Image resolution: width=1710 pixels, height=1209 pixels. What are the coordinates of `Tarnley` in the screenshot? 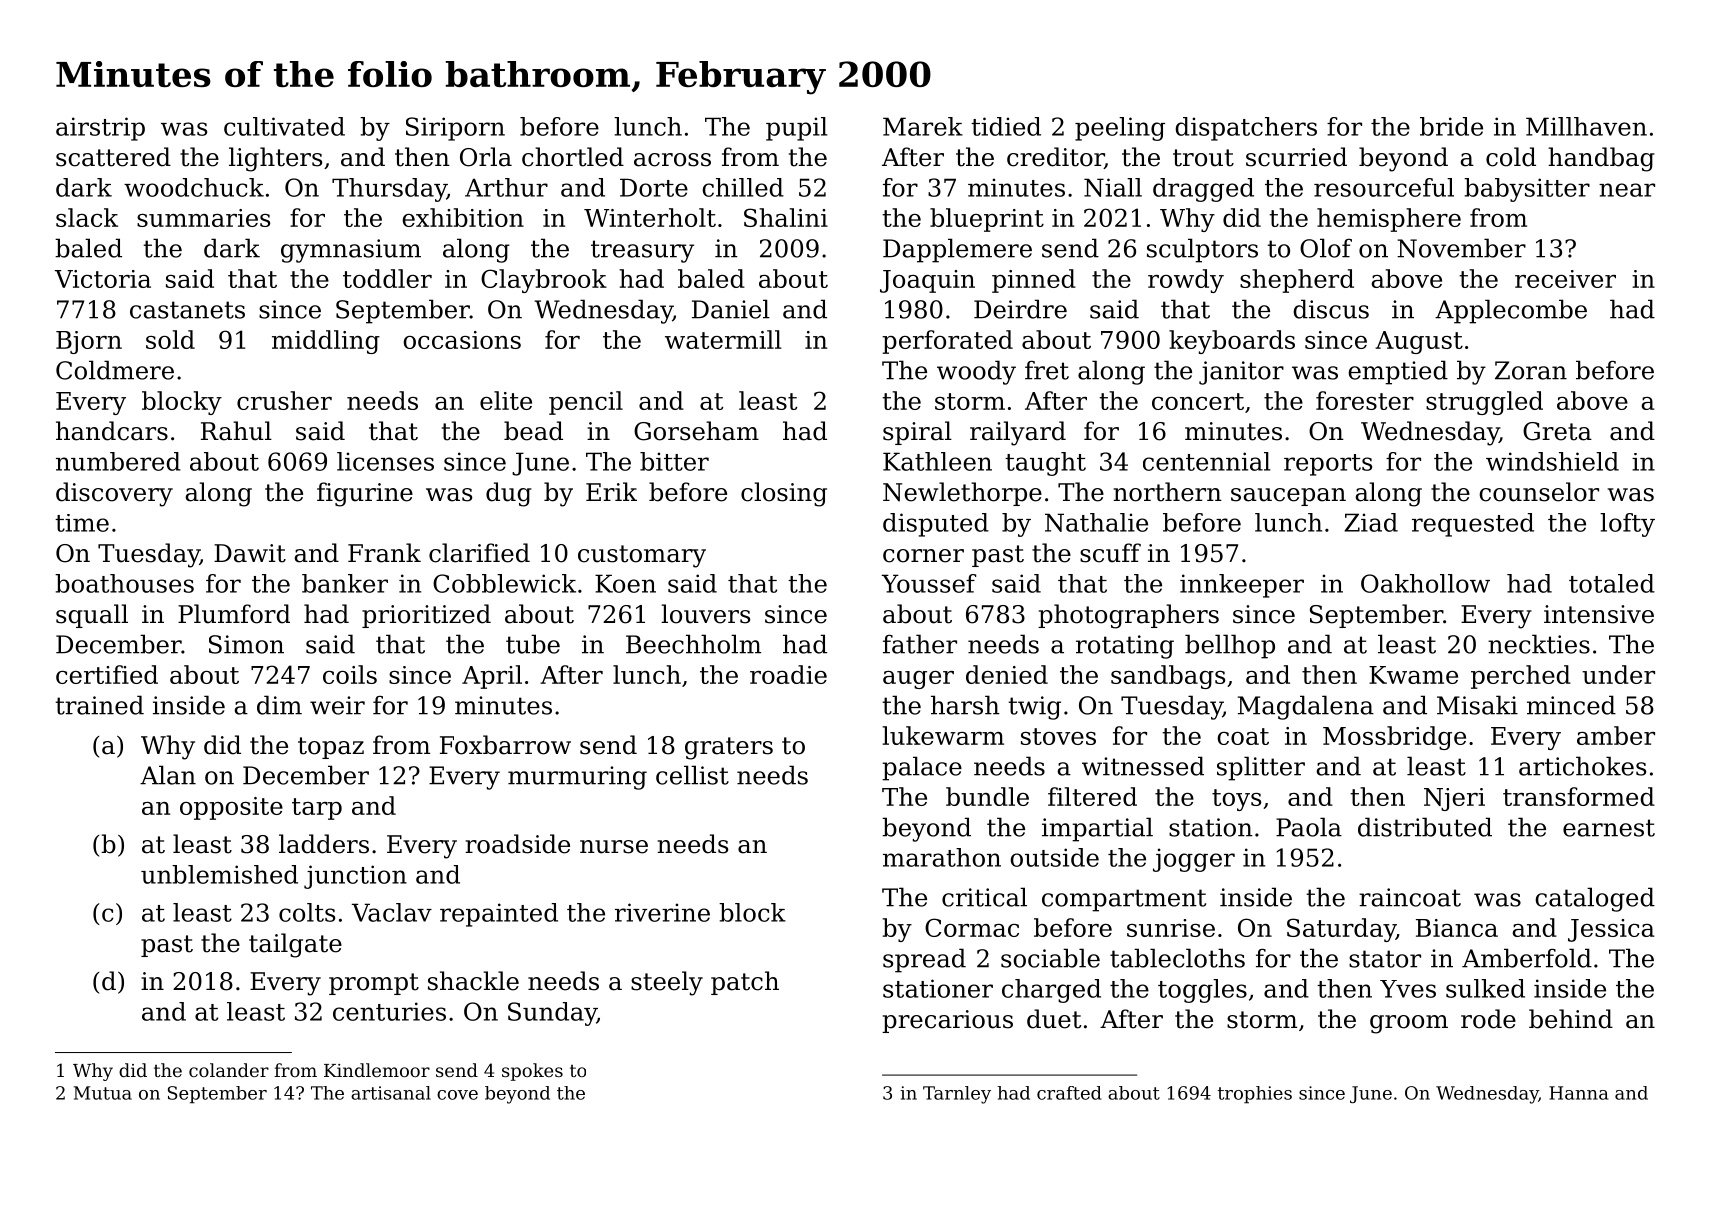 It's located at (957, 1095).
